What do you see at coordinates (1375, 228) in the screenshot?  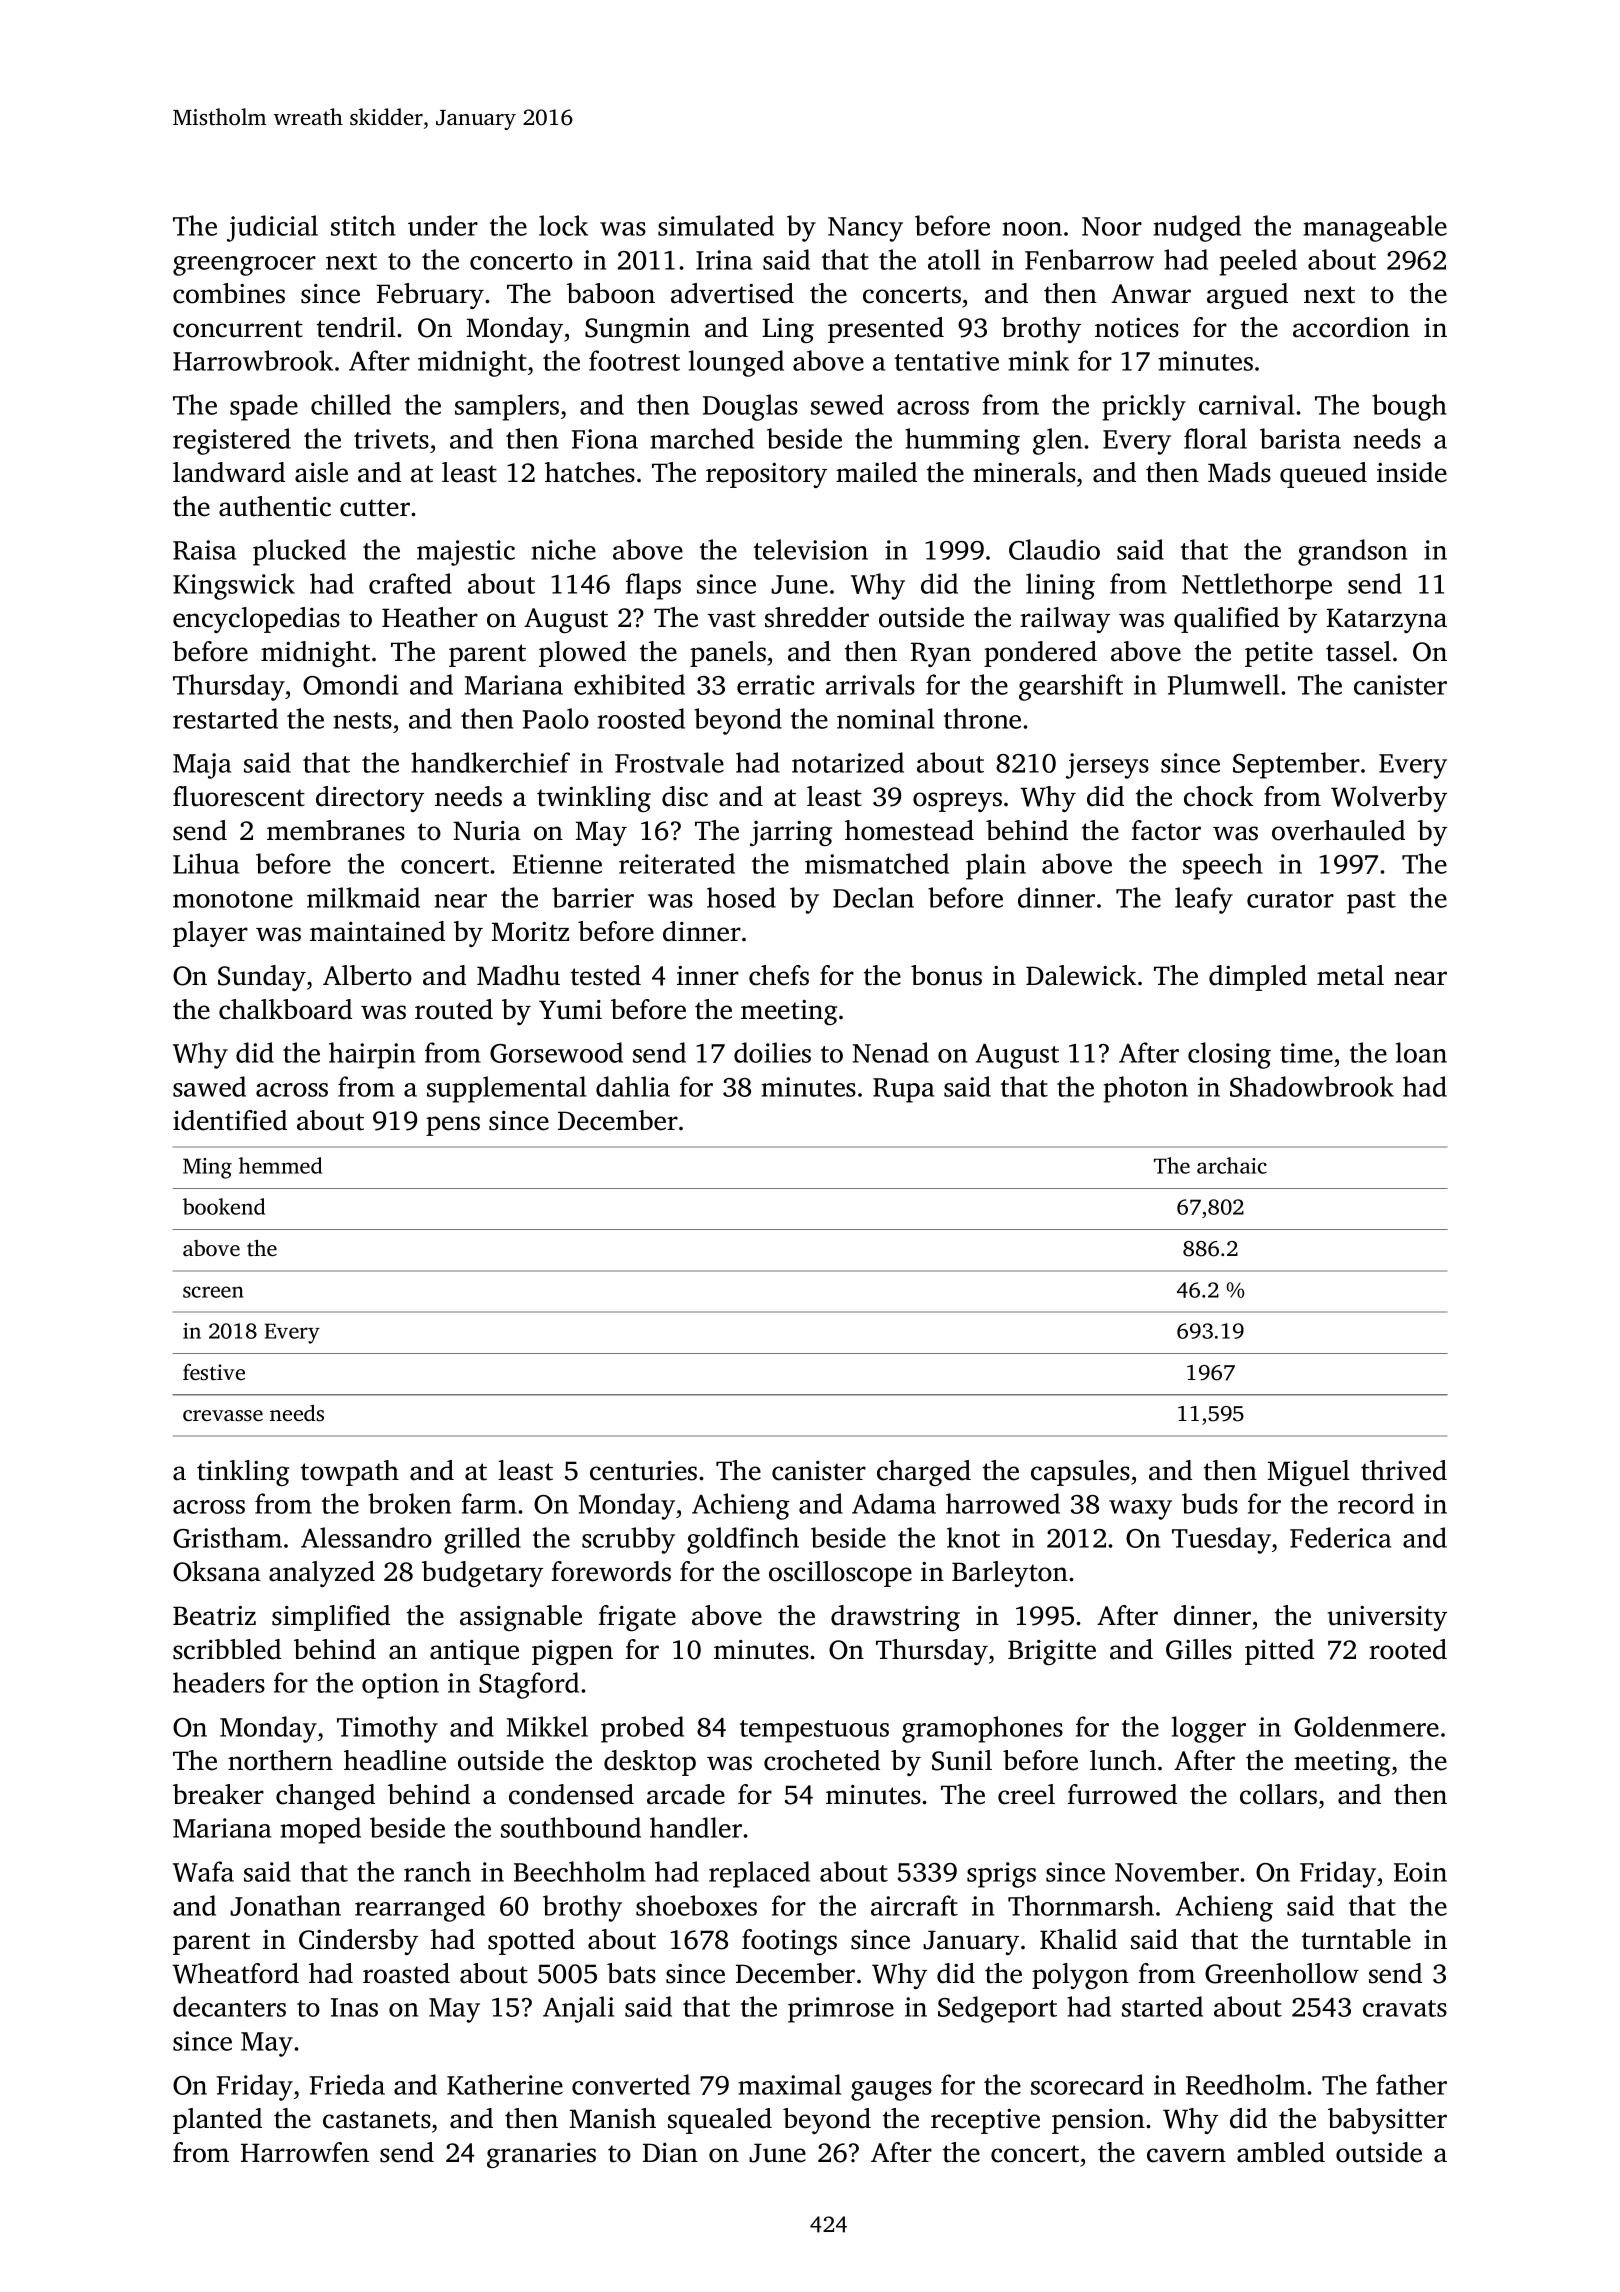 I see `manageable` at bounding box center [1375, 228].
